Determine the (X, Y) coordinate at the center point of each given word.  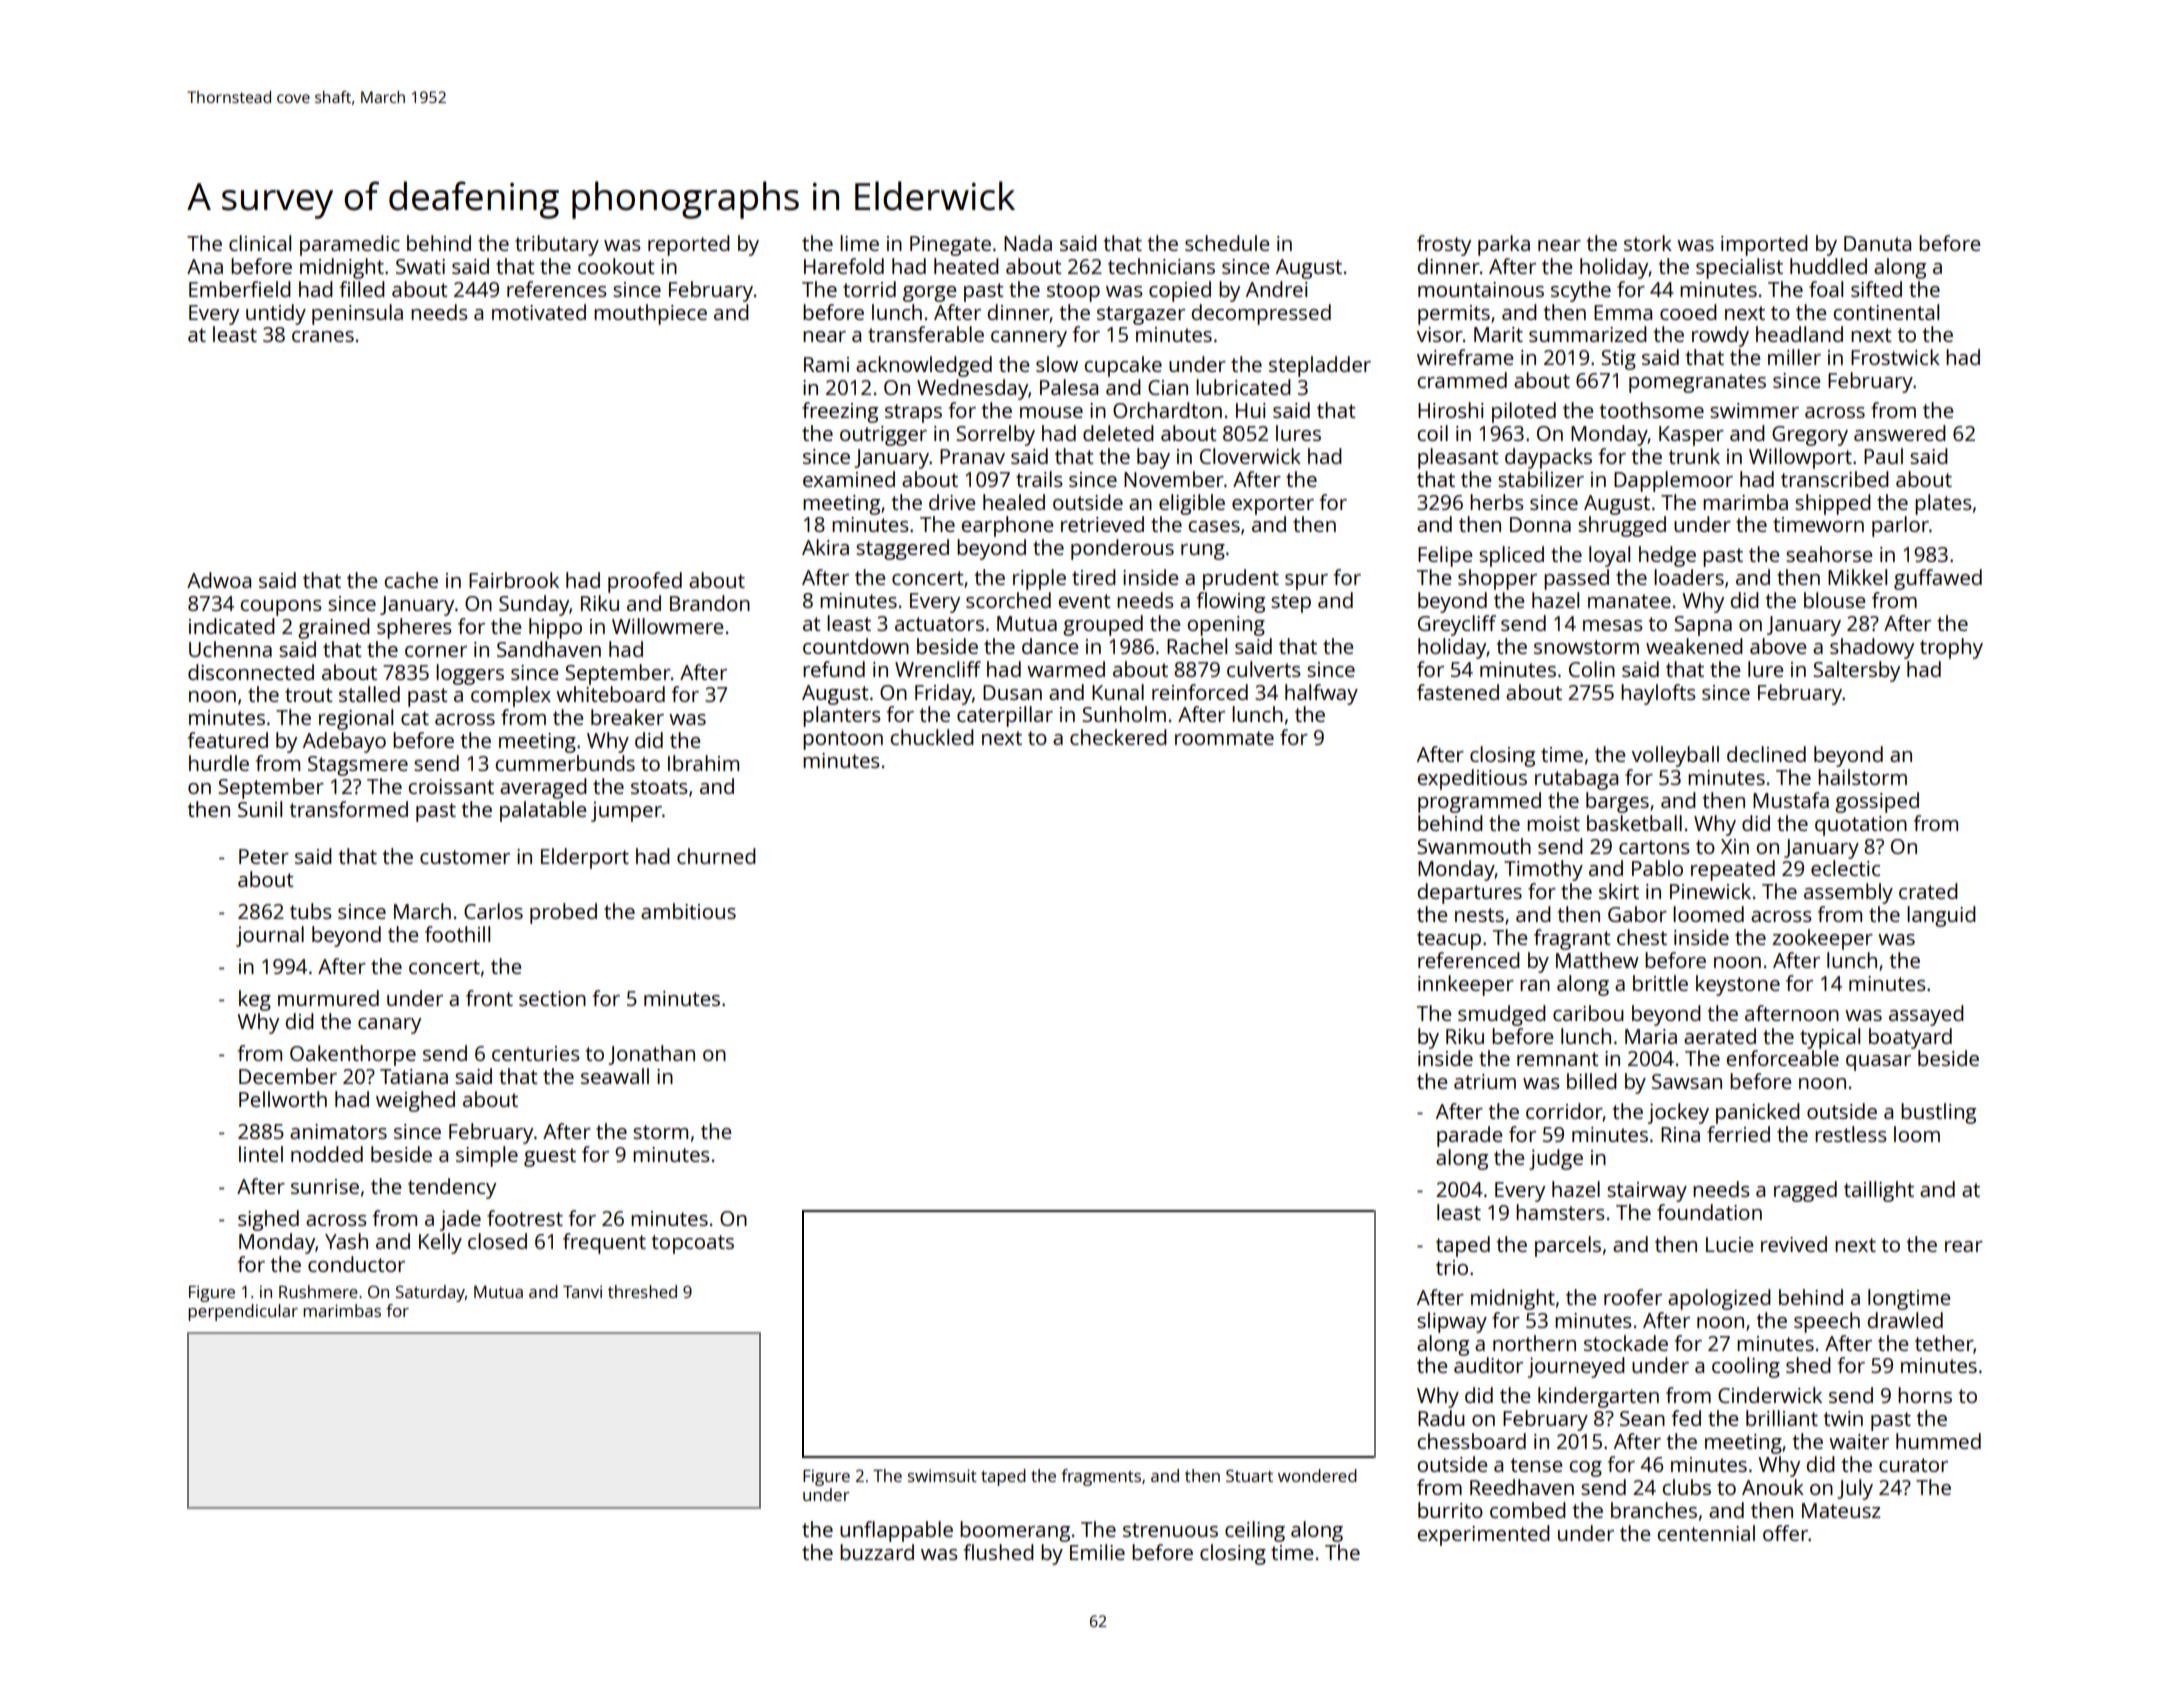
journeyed (1576, 1367)
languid (1941, 916)
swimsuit (942, 1475)
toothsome (1652, 410)
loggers (470, 674)
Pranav (972, 456)
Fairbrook (514, 580)
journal (270, 936)
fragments (1101, 1477)
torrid (869, 289)
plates (1943, 504)
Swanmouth (1474, 846)
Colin (1592, 669)
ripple (1039, 579)
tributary (557, 245)
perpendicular (243, 1312)
